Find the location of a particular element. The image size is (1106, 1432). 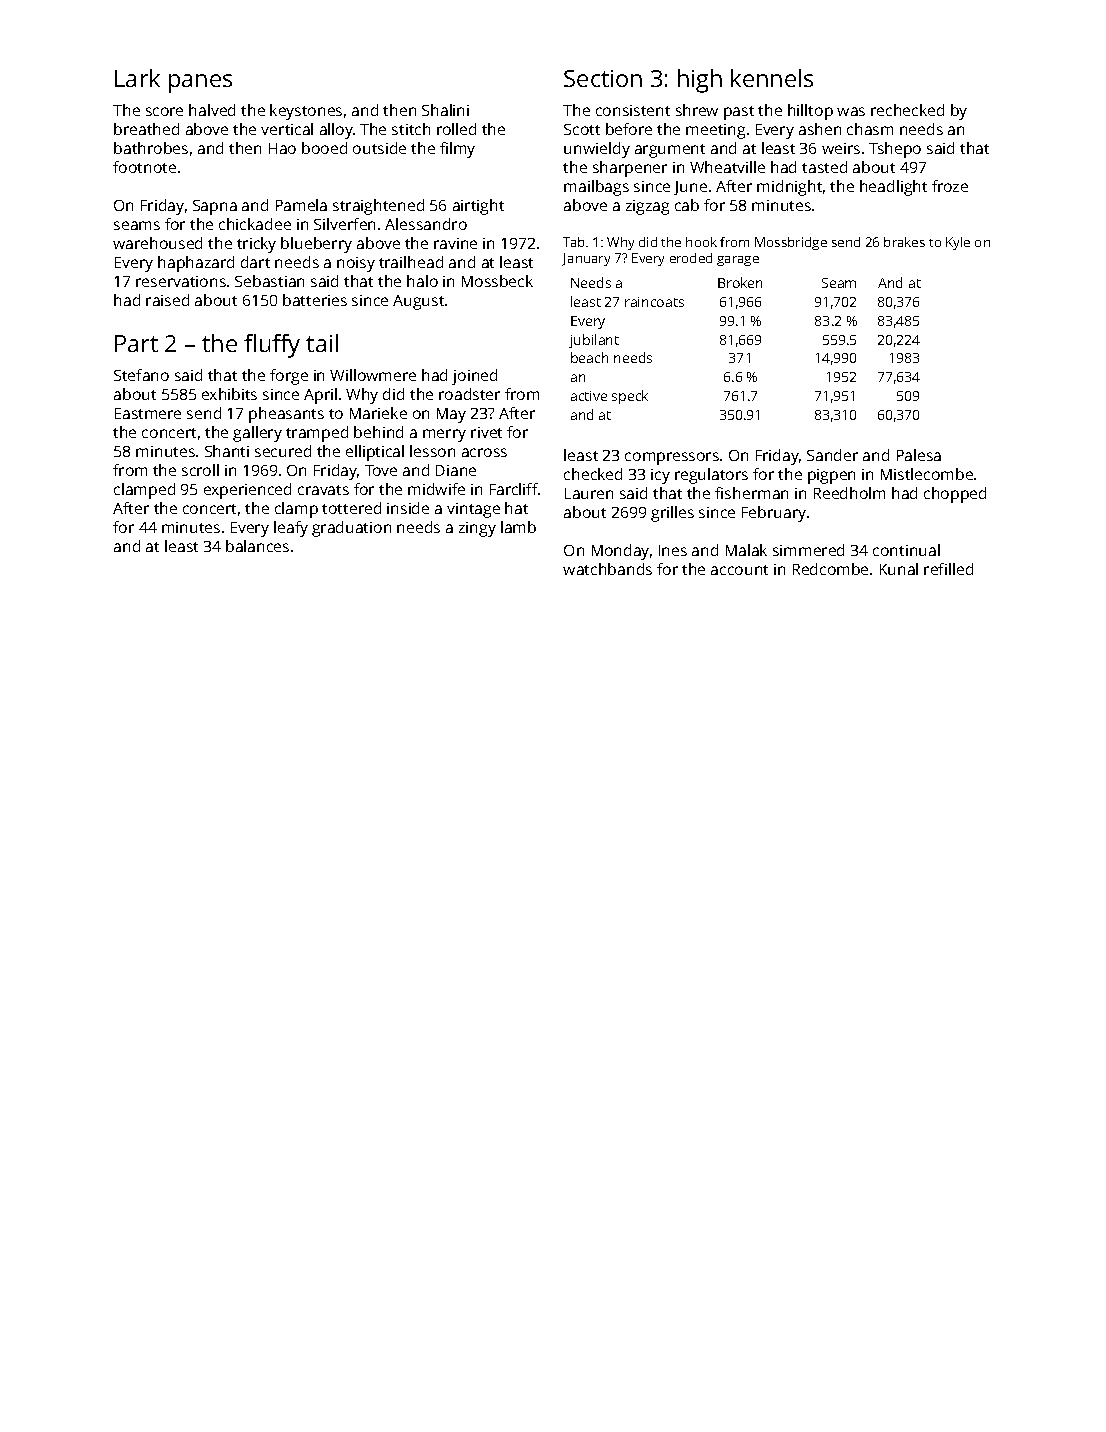

Broken is located at coordinates (740, 282).
